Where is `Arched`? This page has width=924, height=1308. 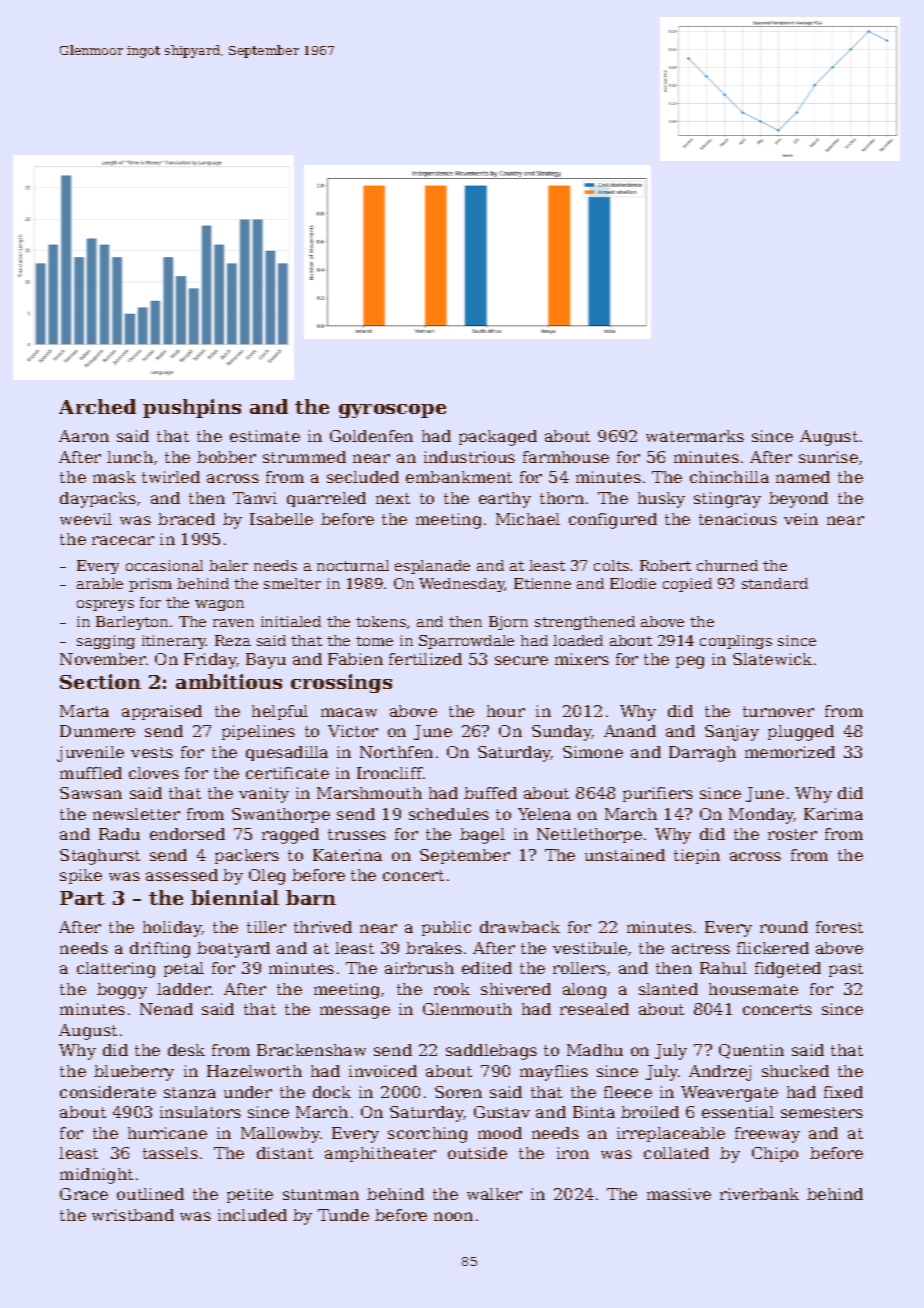
Arched is located at coordinates (97, 406).
